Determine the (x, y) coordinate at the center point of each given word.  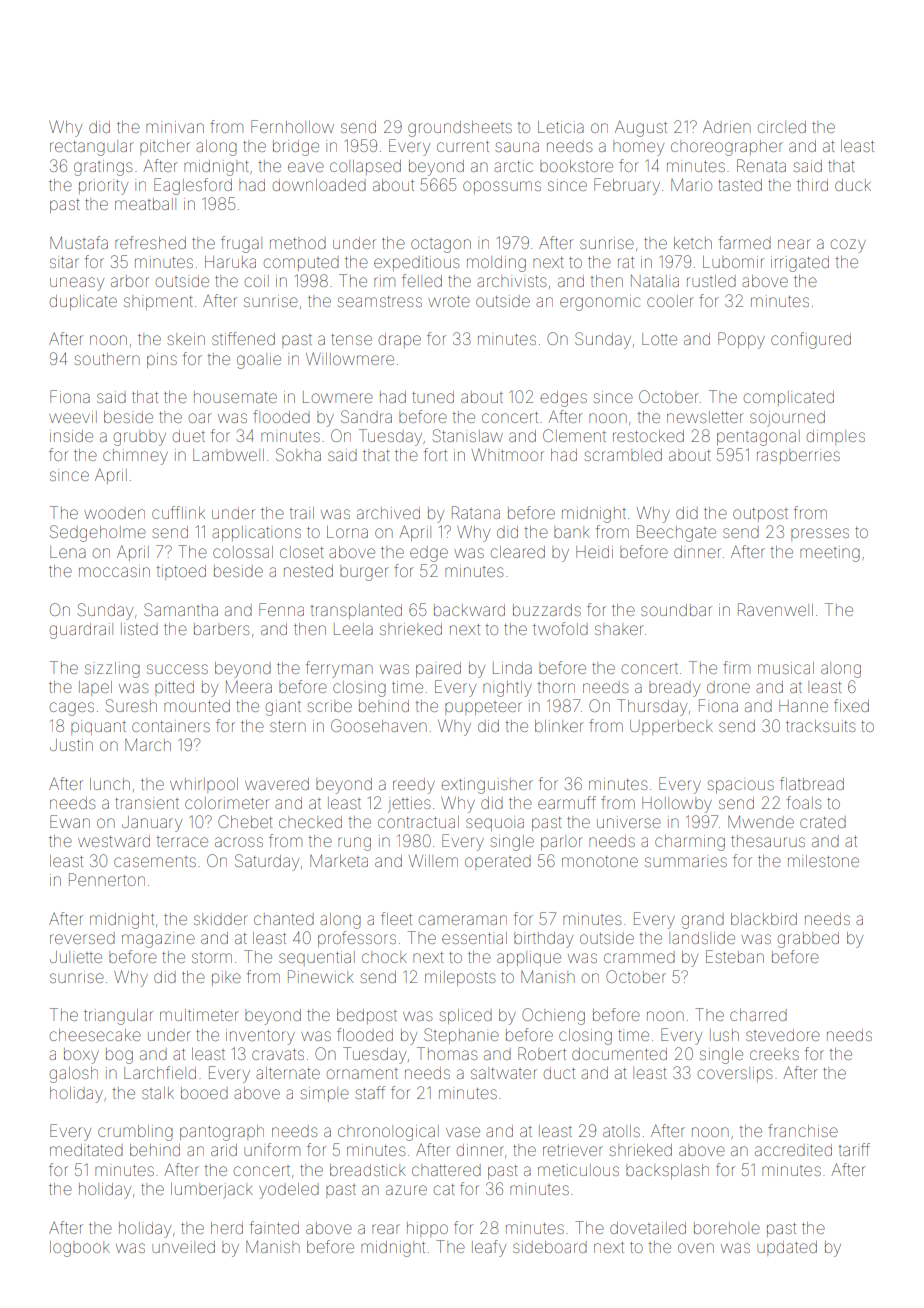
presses (820, 534)
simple (324, 1094)
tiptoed (181, 572)
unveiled (183, 1247)
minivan (175, 127)
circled (782, 127)
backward (469, 610)
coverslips (735, 1074)
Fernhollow (292, 126)
